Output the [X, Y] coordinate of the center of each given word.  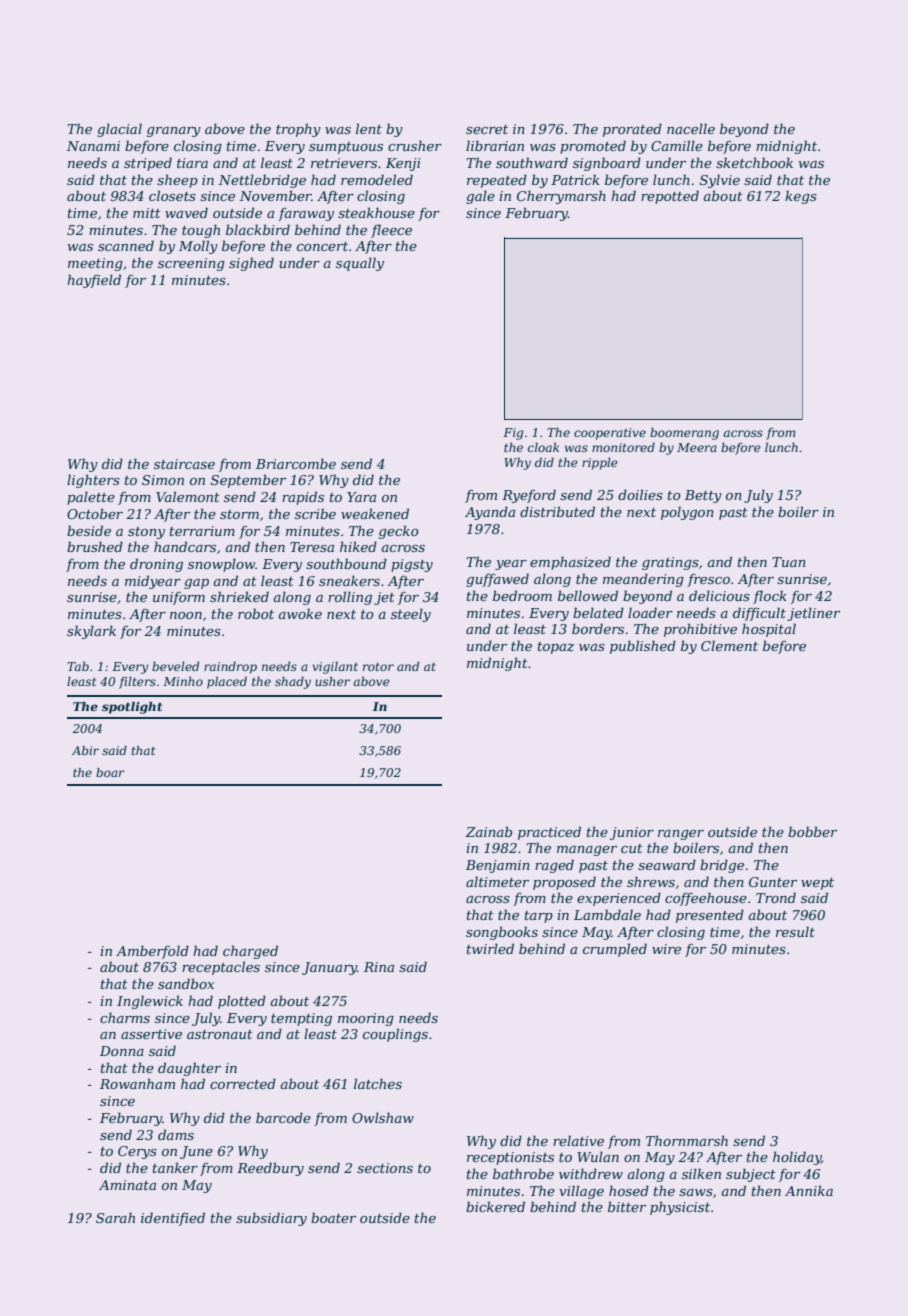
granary [174, 132]
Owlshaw [383, 1117]
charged [250, 952]
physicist [680, 1208]
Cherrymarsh [561, 197]
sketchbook [754, 162]
